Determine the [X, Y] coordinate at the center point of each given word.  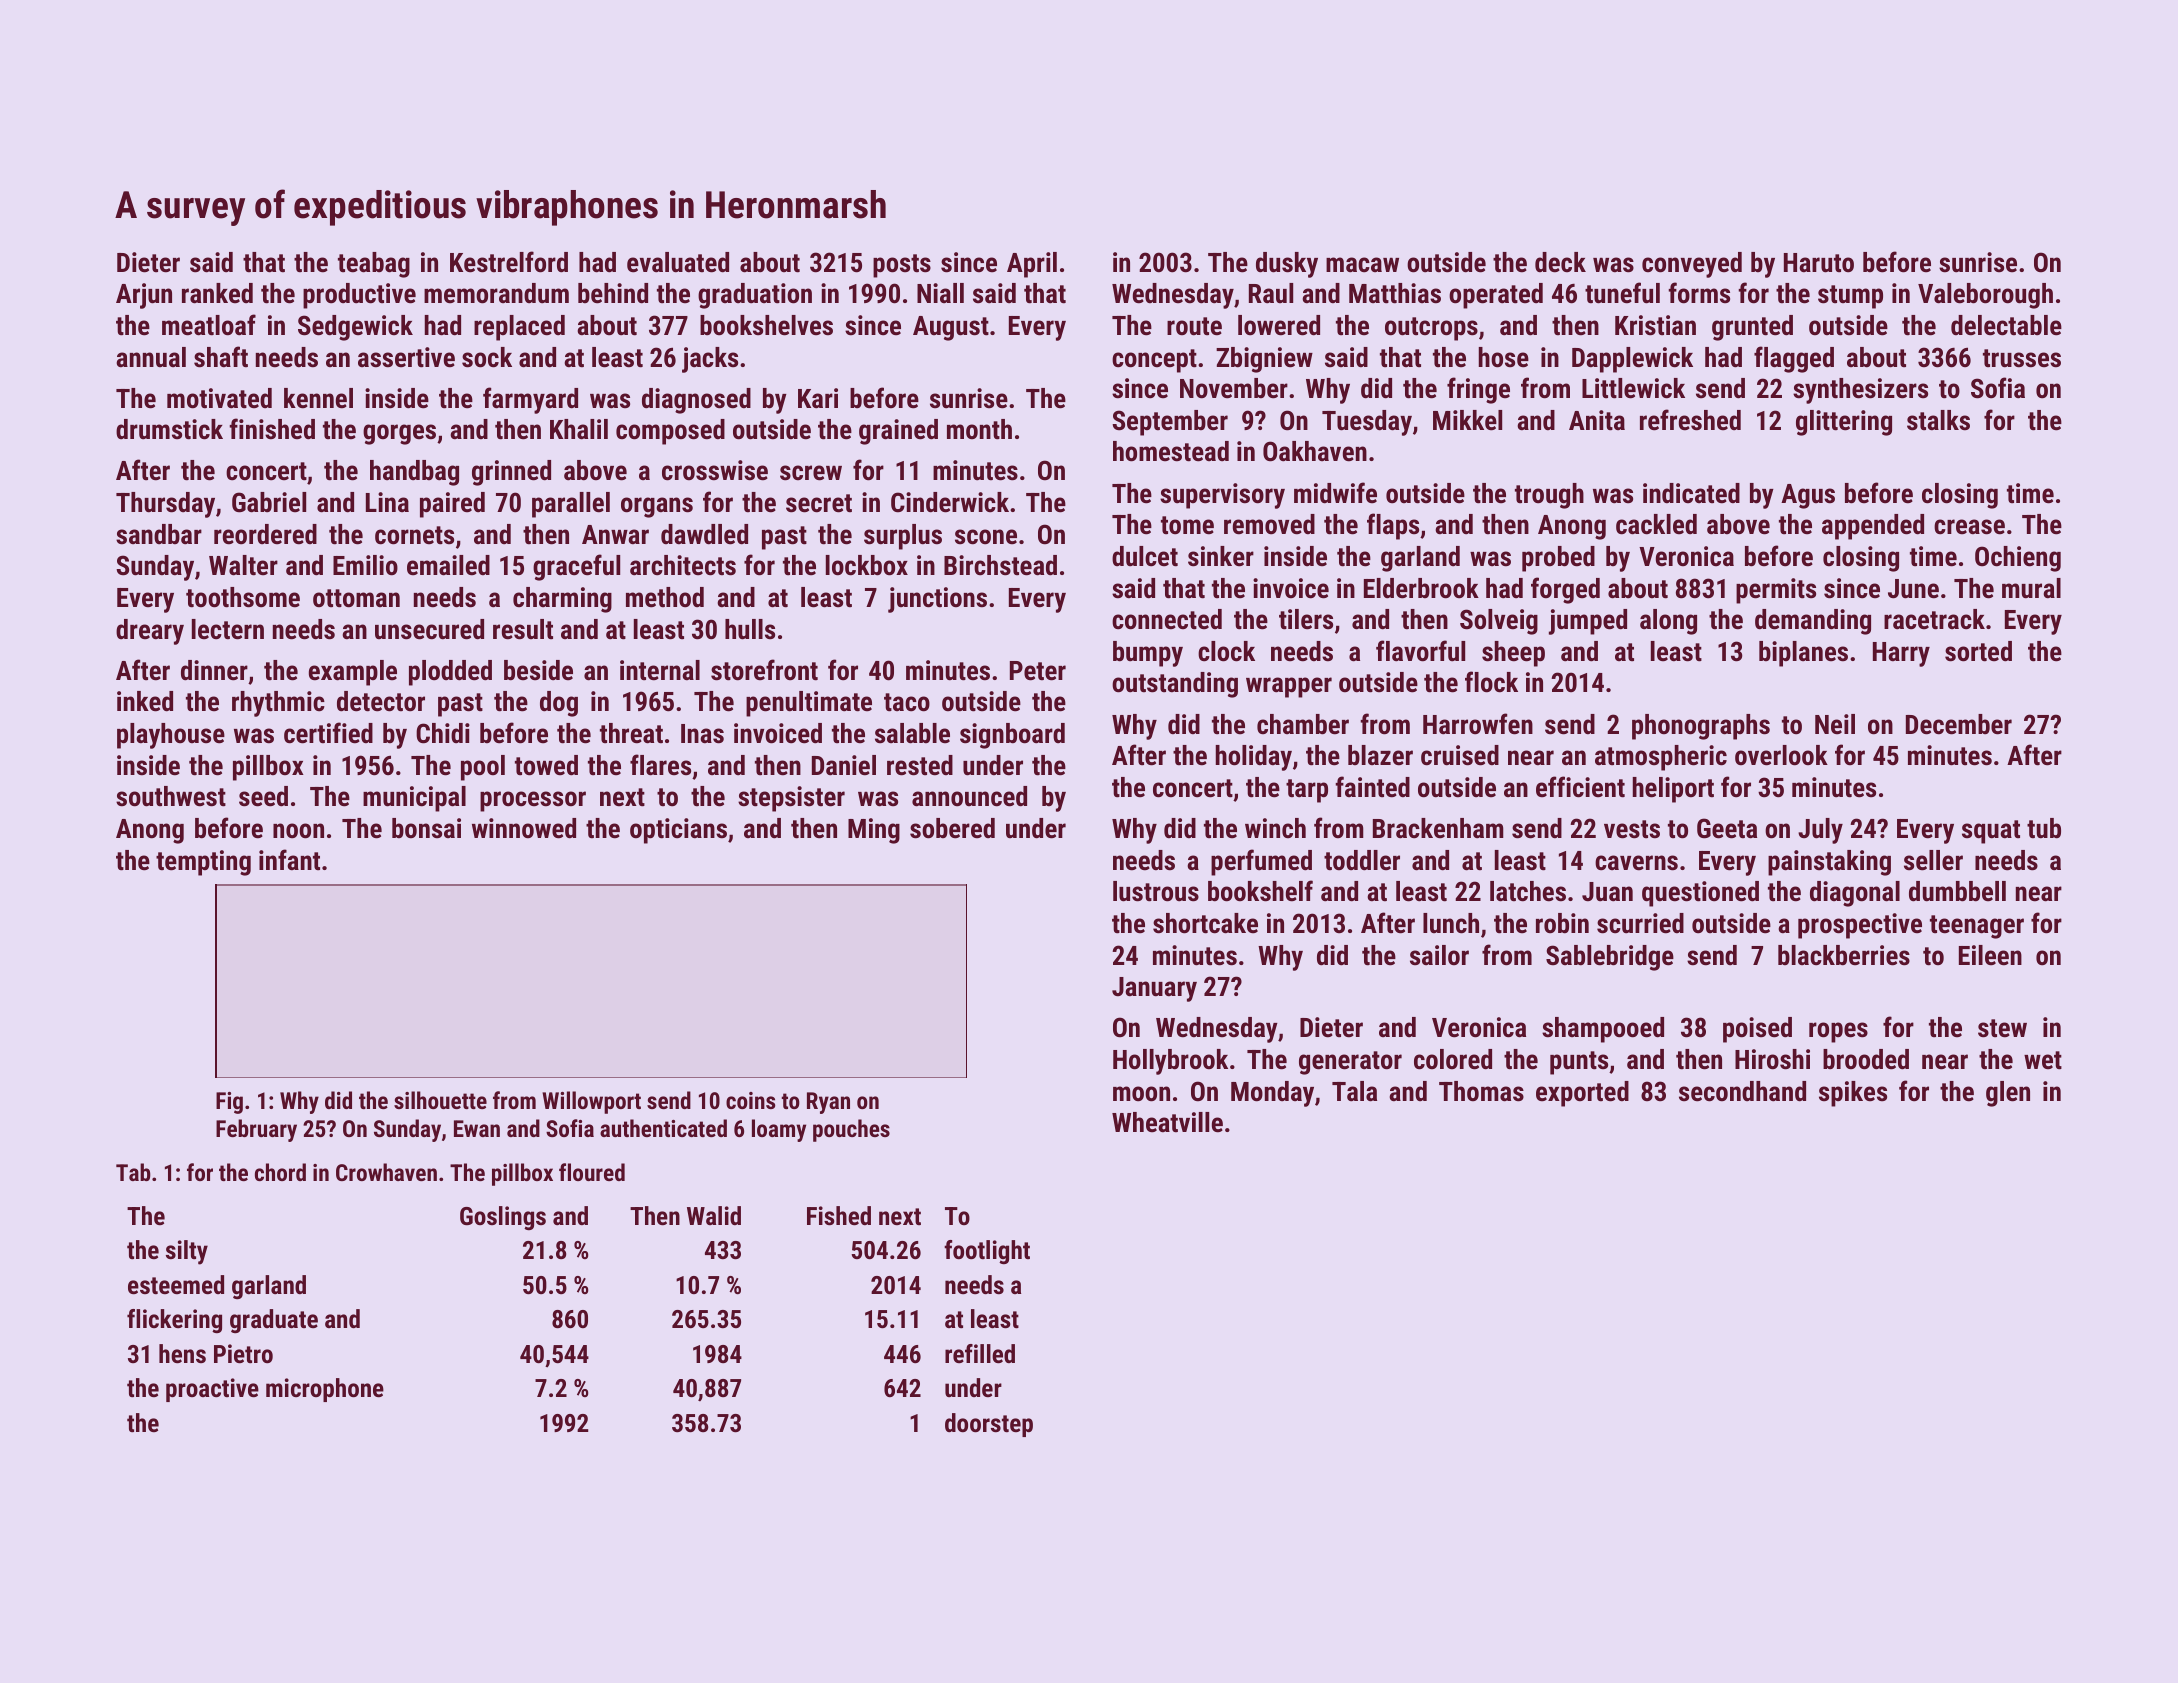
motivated [219, 398]
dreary [150, 632]
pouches [851, 1130]
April [1032, 265]
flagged [1794, 359]
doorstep [989, 1425]
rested [920, 765]
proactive [212, 1390]
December [1959, 724]
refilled [980, 1353]
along [1668, 622]
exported [1582, 1094]
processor [533, 801]
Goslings [503, 1218]
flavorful [1420, 651]
